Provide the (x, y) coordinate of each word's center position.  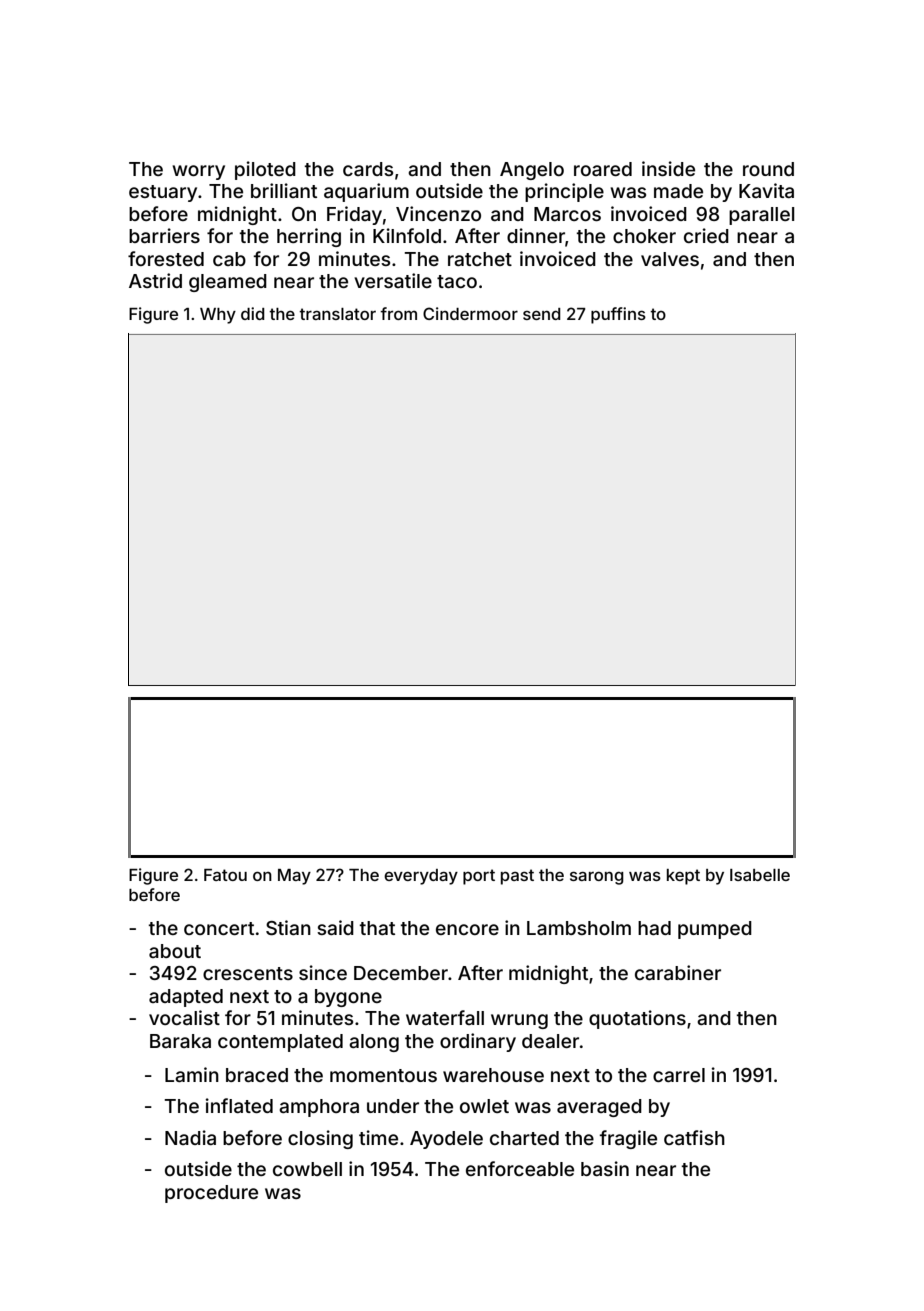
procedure (211, 1194)
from (398, 313)
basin (605, 1168)
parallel (761, 216)
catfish (694, 1137)
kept (683, 877)
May (294, 877)
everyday (421, 877)
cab (229, 259)
